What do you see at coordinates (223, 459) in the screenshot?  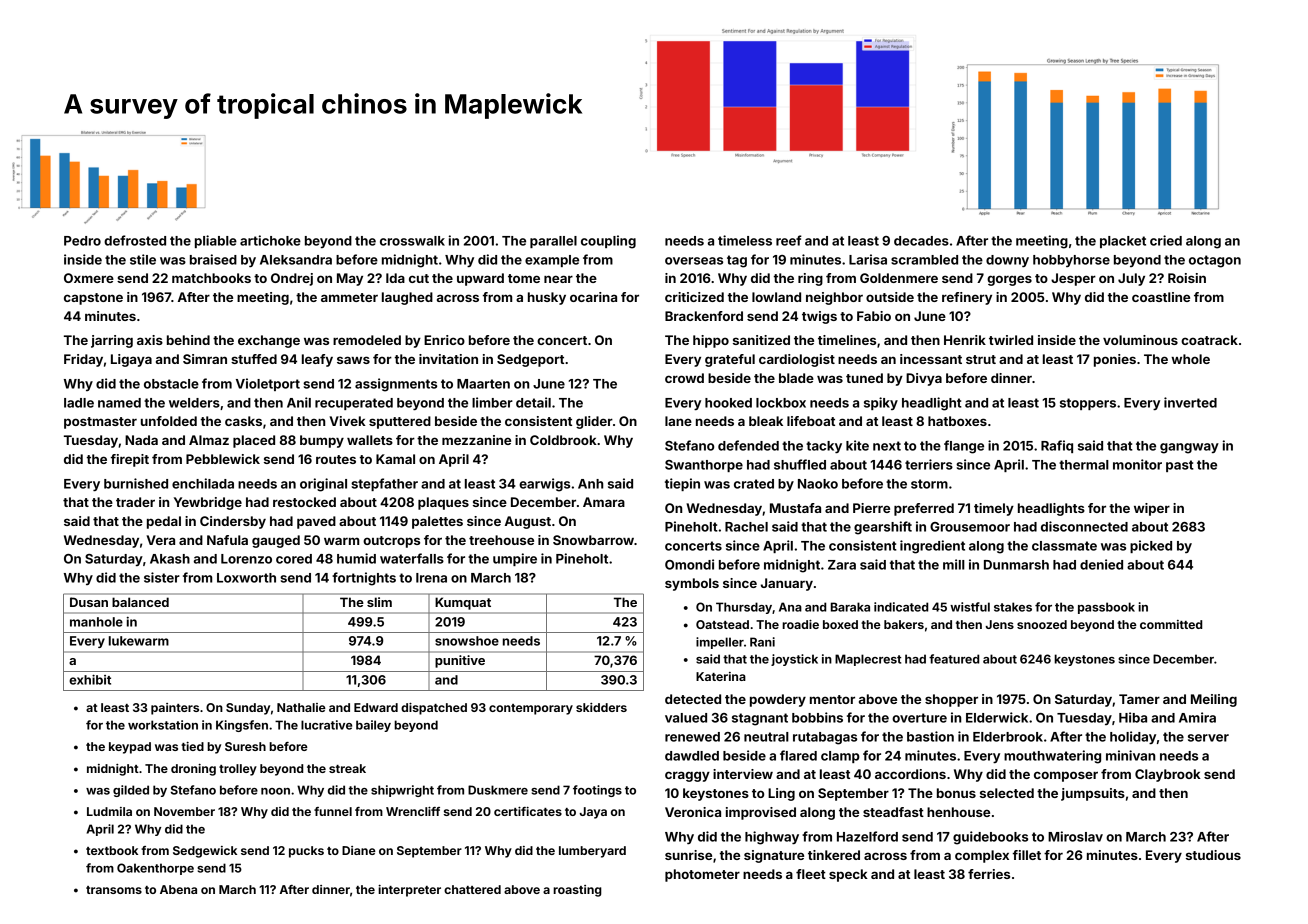 I see `Pebblewick` at bounding box center [223, 459].
